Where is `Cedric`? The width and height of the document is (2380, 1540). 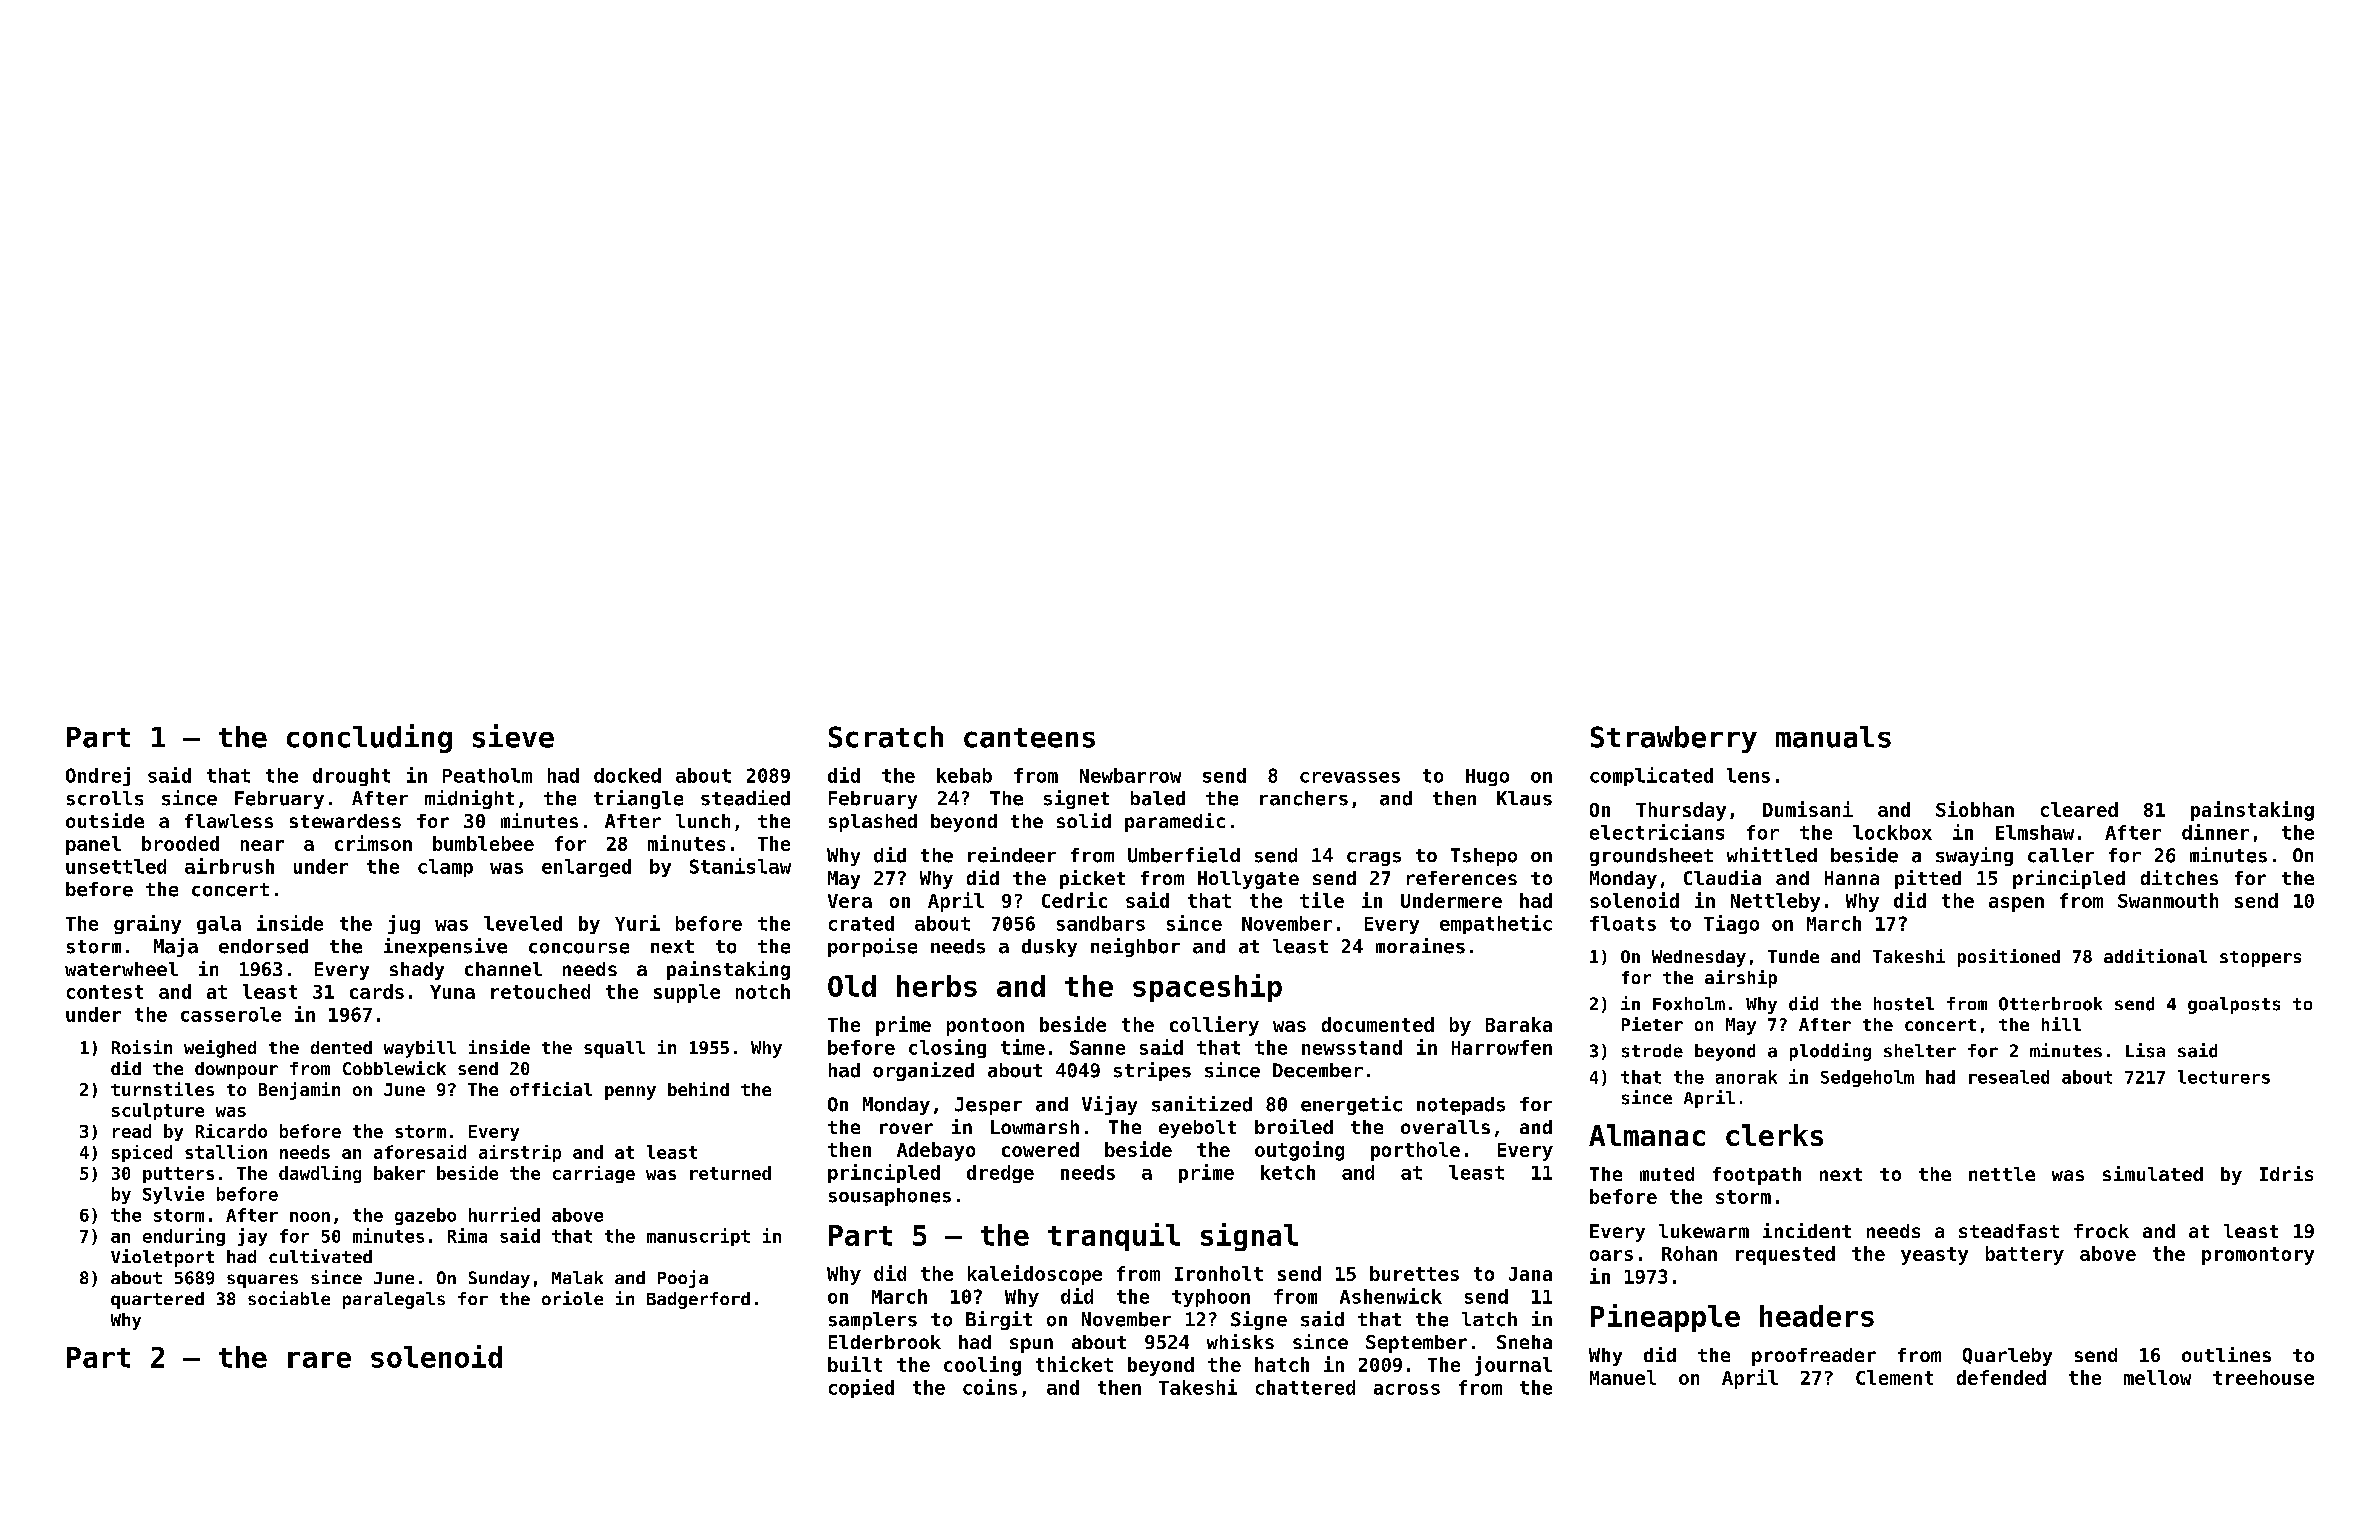 Cedric is located at coordinates (1074, 900).
